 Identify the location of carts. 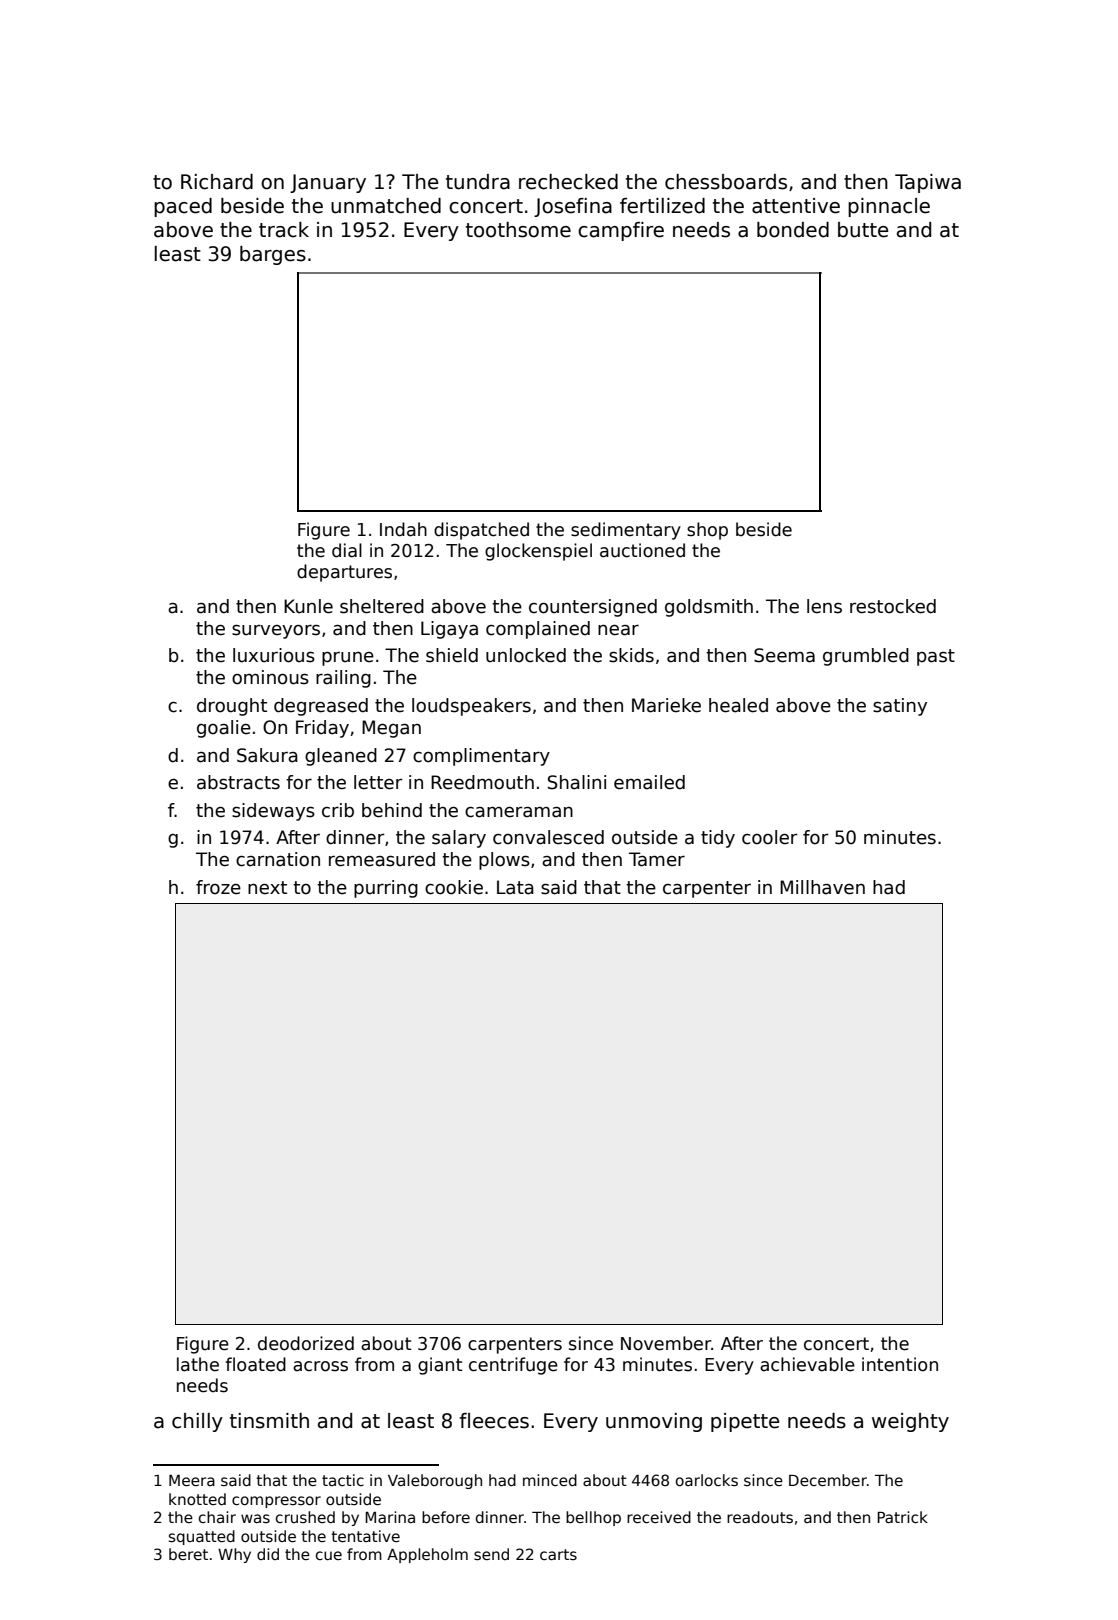
(558, 1554).
